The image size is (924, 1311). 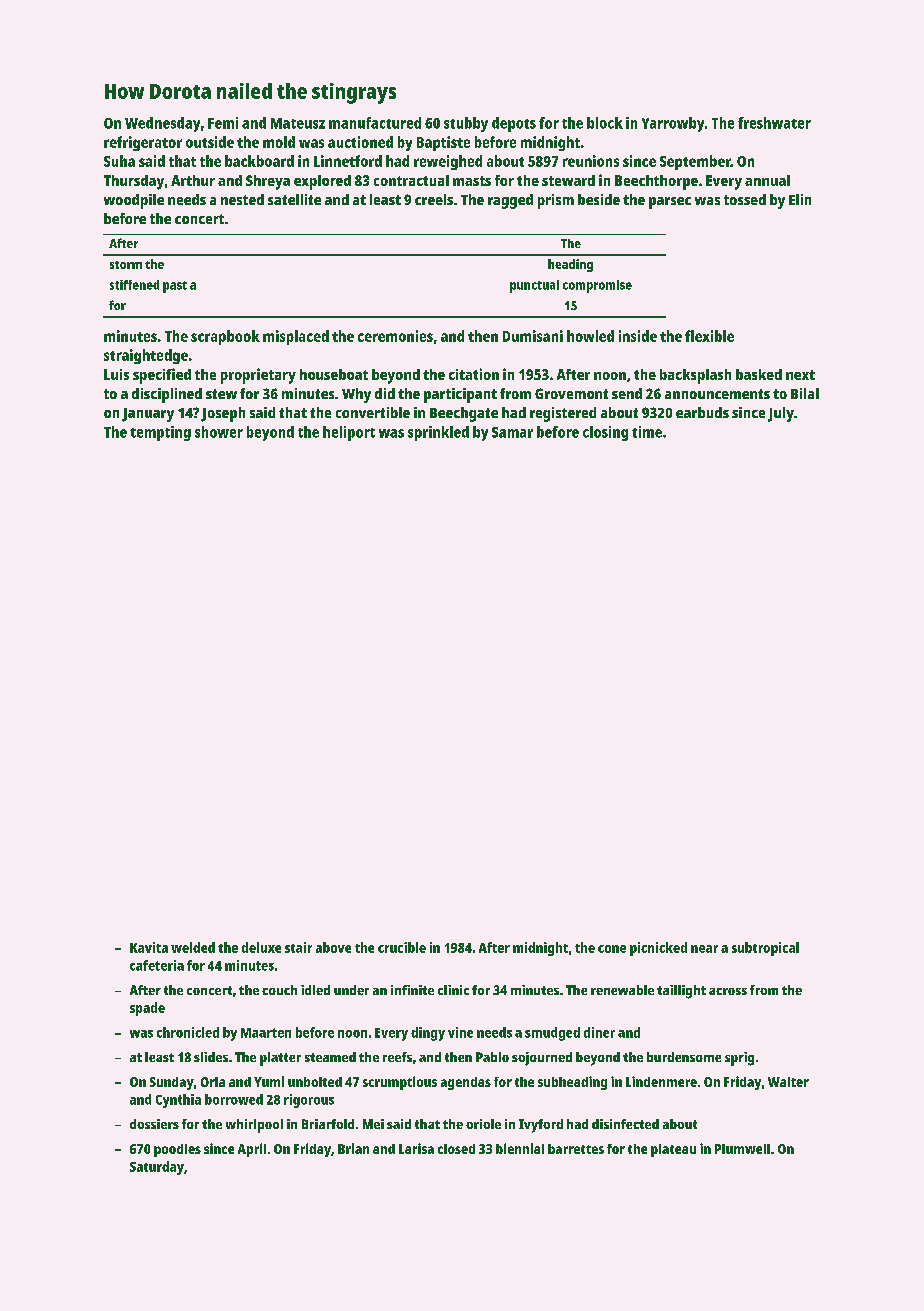 I want to click on closing, so click(x=605, y=433).
